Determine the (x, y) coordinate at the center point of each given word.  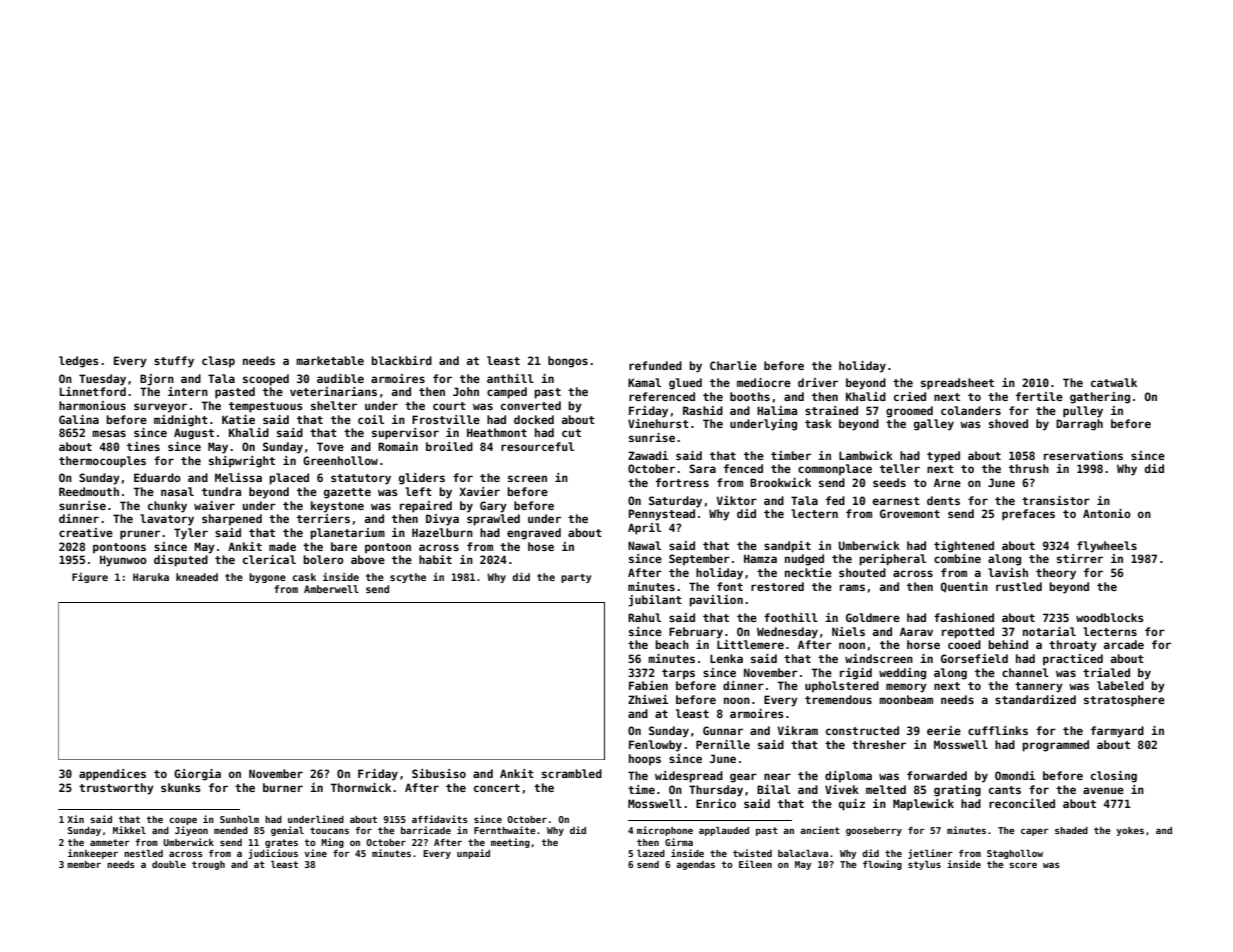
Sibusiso (439, 773)
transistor (1056, 500)
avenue (1103, 790)
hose (541, 546)
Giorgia (197, 775)
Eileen (755, 864)
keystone (337, 507)
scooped (266, 380)
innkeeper (93, 854)
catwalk (1114, 382)
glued (685, 384)
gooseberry (874, 831)
